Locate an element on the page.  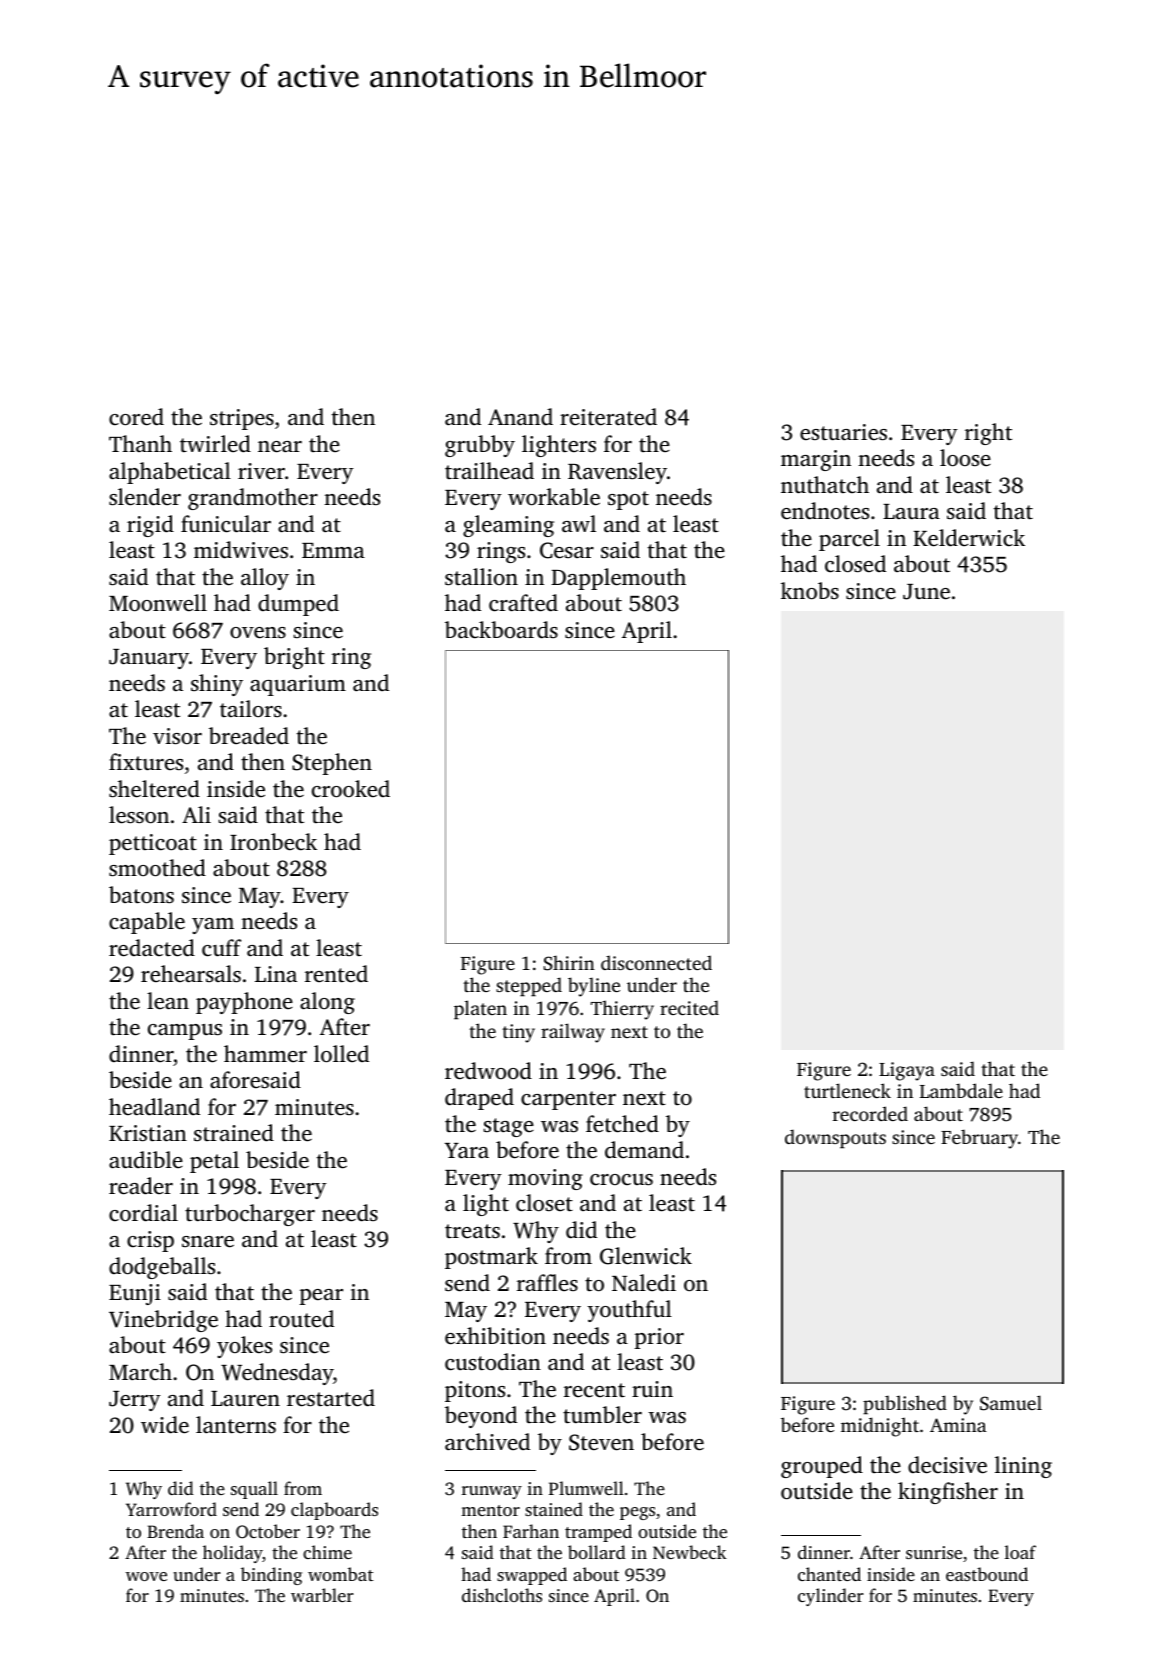
disconnected is located at coordinates (656, 962).
